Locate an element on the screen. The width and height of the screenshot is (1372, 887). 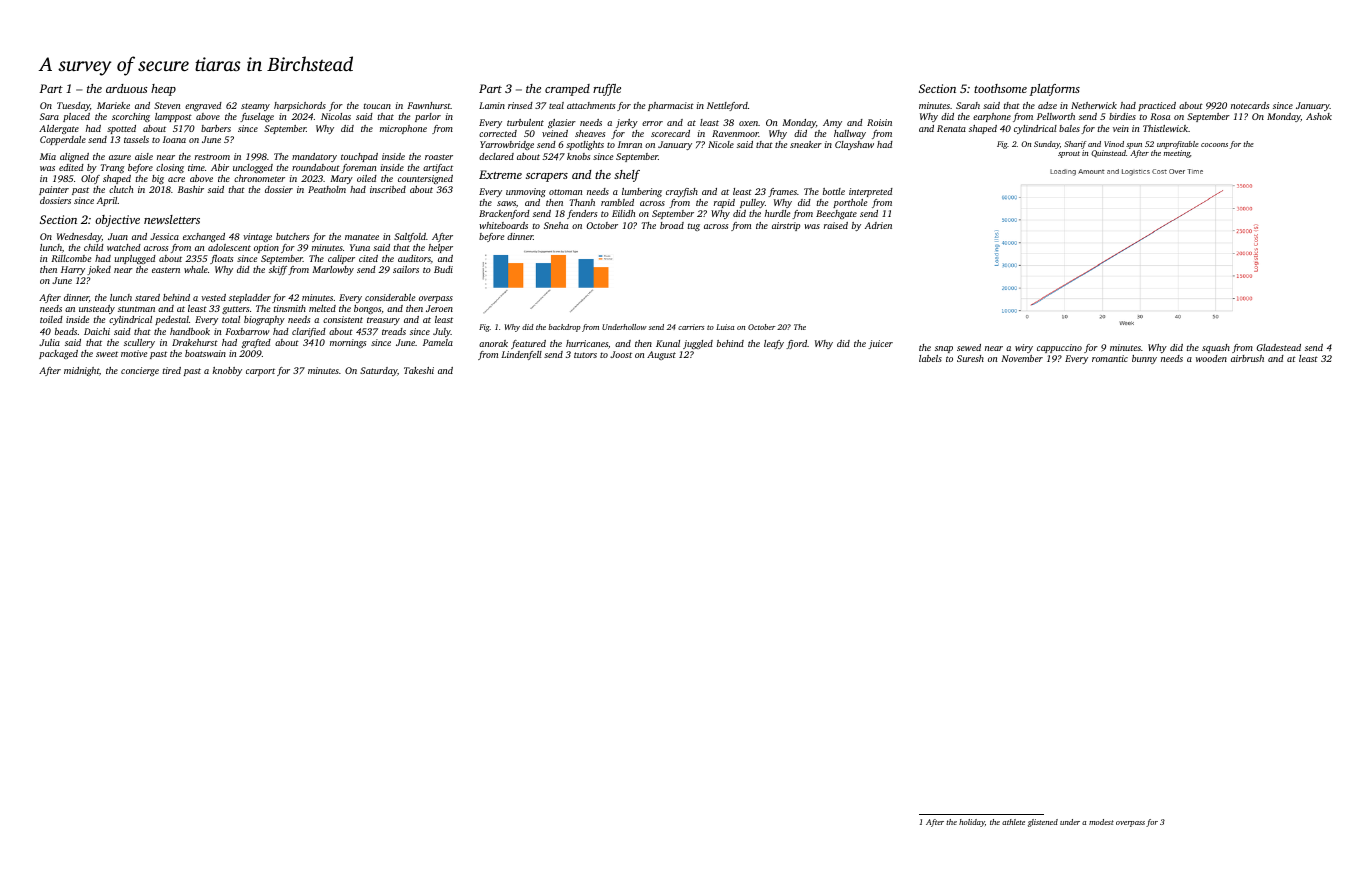
toothsome is located at coordinates (1000, 88).
